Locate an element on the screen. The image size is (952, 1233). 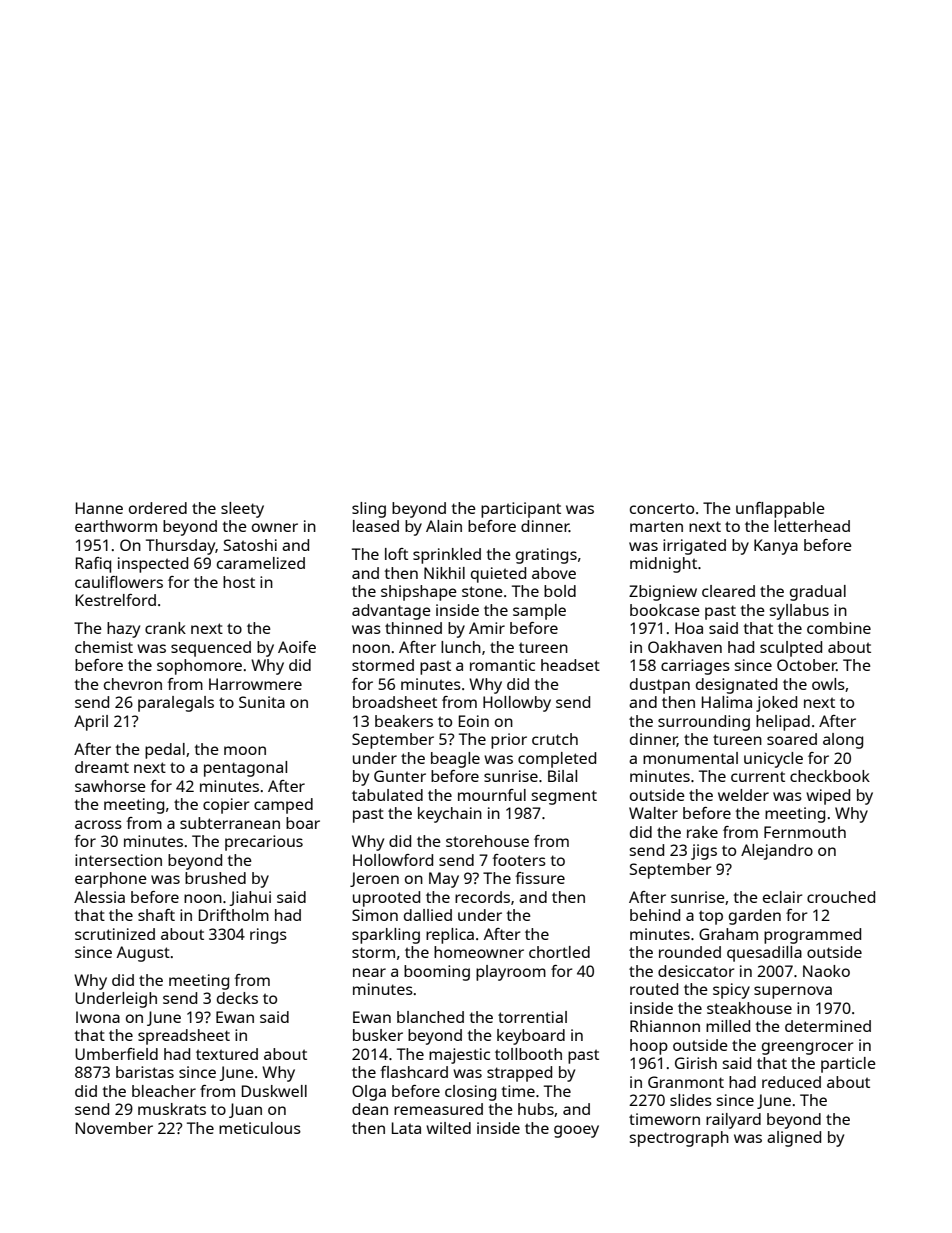
sculpted is located at coordinates (791, 649).
